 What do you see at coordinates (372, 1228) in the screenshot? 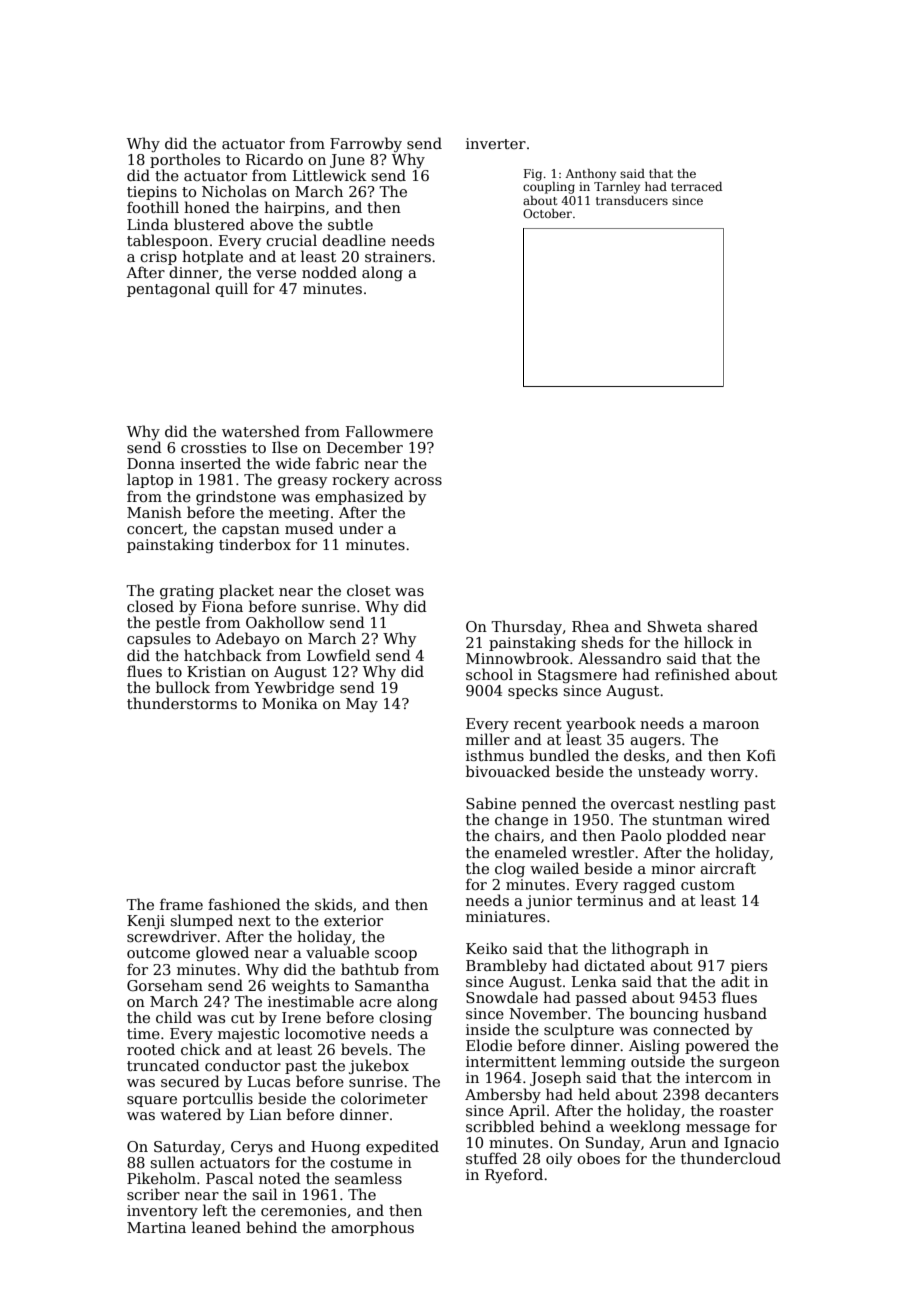
I see `amorphous` at bounding box center [372, 1228].
